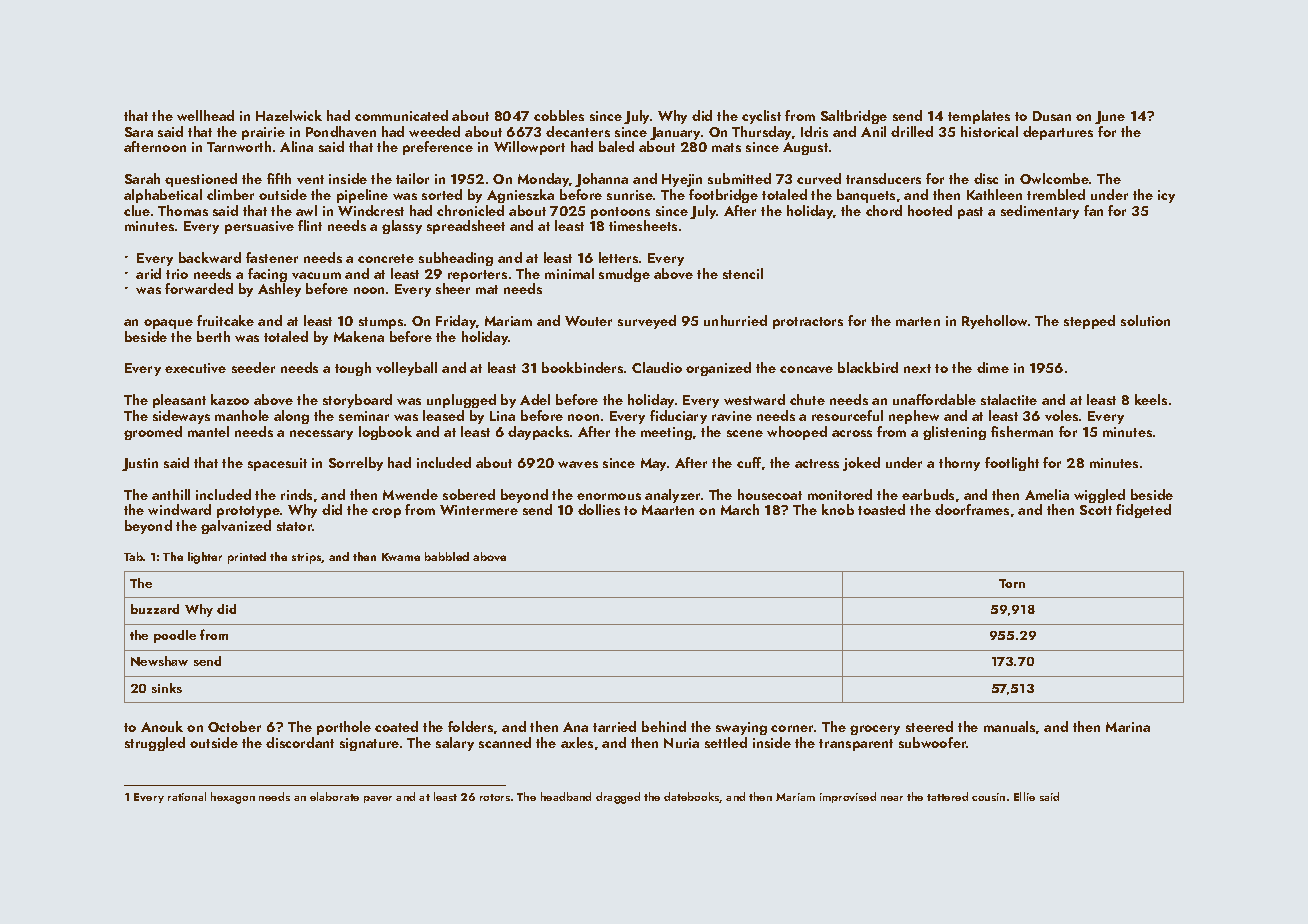 This screenshot has width=1308, height=924. Describe the element at coordinates (582, 367) in the screenshot. I see `bookbinders` at that location.
